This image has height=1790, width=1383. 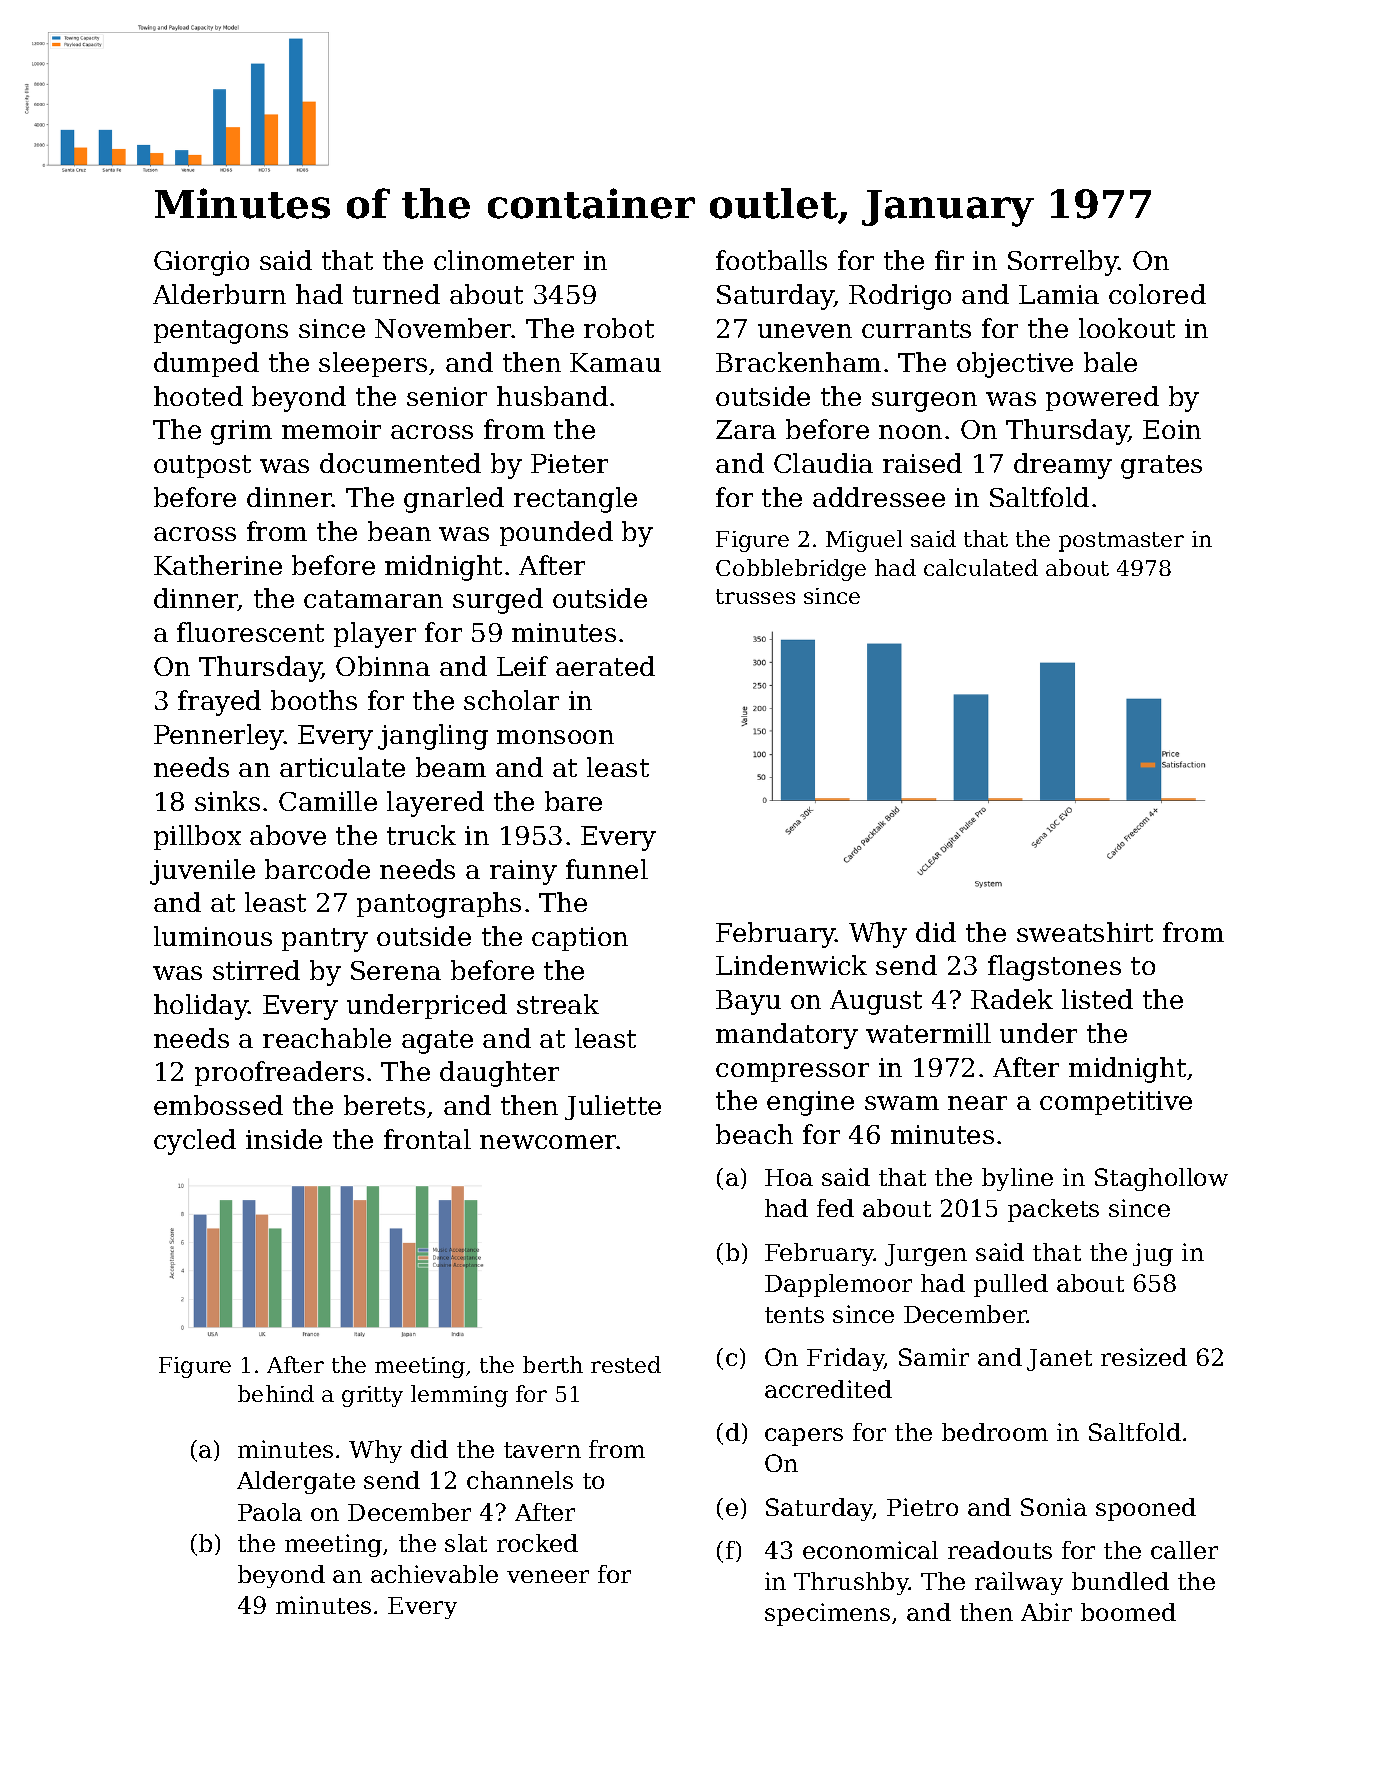 What do you see at coordinates (279, 1073) in the image?
I see `proofreaders` at bounding box center [279, 1073].
